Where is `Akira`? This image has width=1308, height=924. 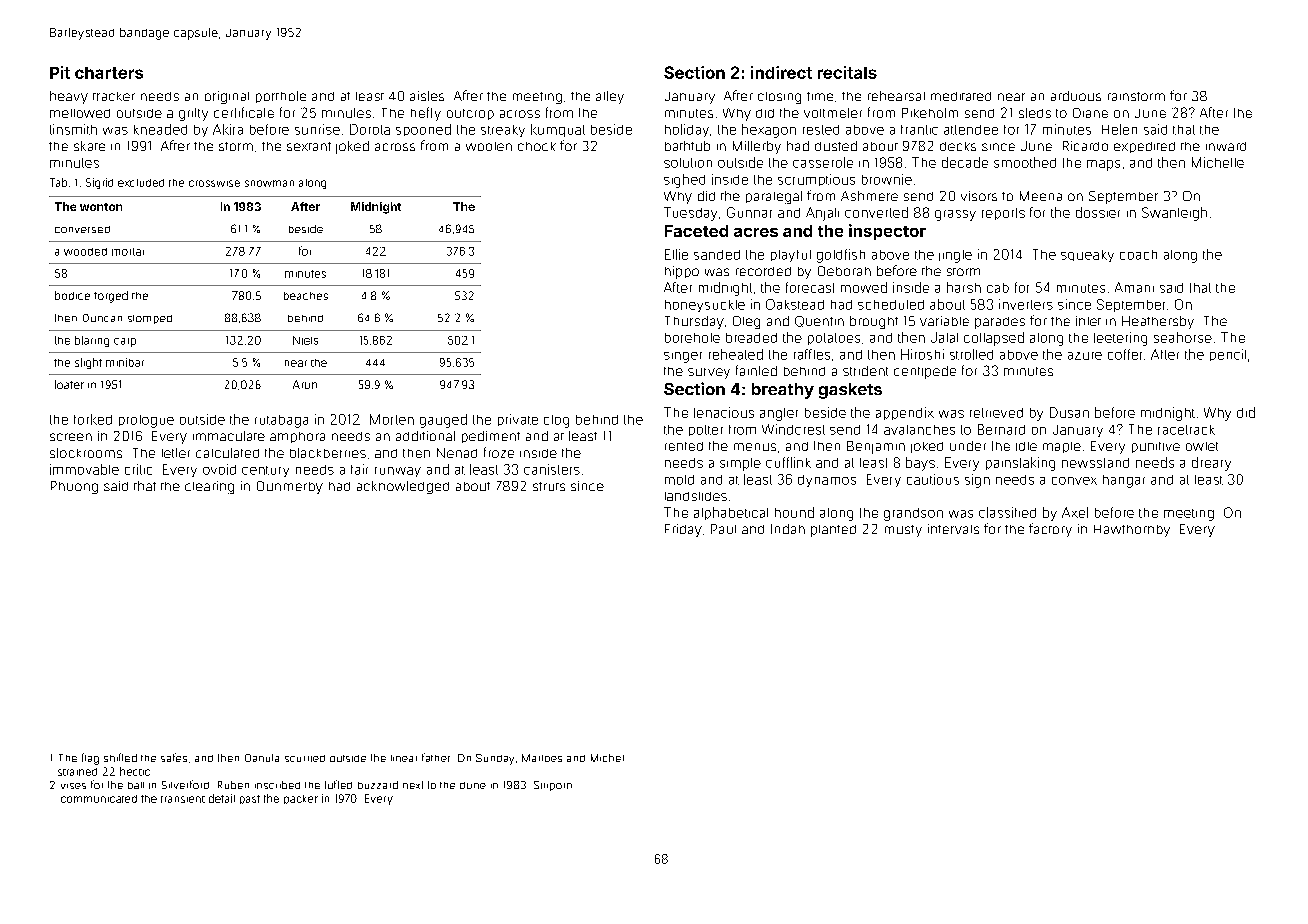
Akira is located at coordinates (228, 129).
